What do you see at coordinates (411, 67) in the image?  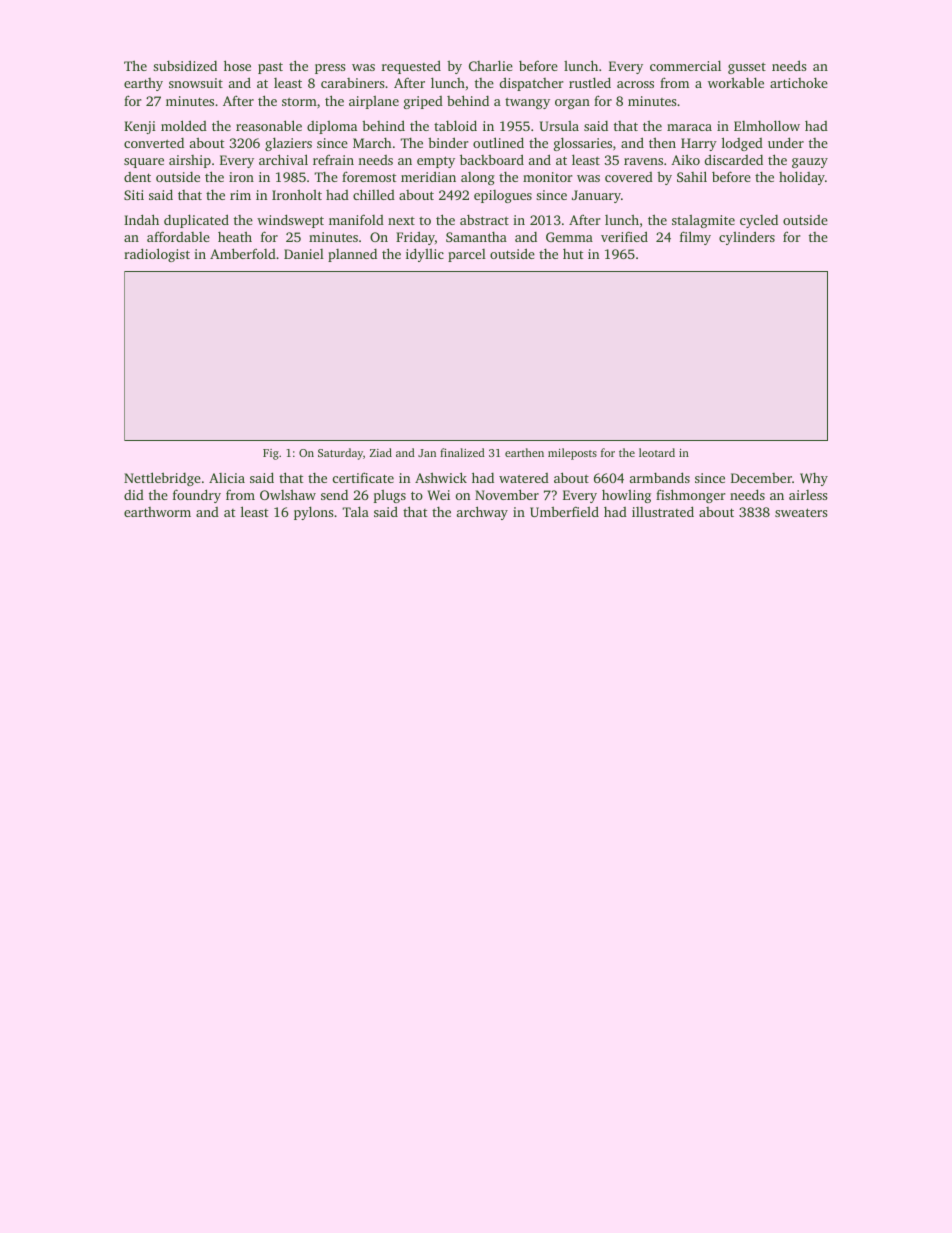 I see `requested` at bounding box center [411, 67].
